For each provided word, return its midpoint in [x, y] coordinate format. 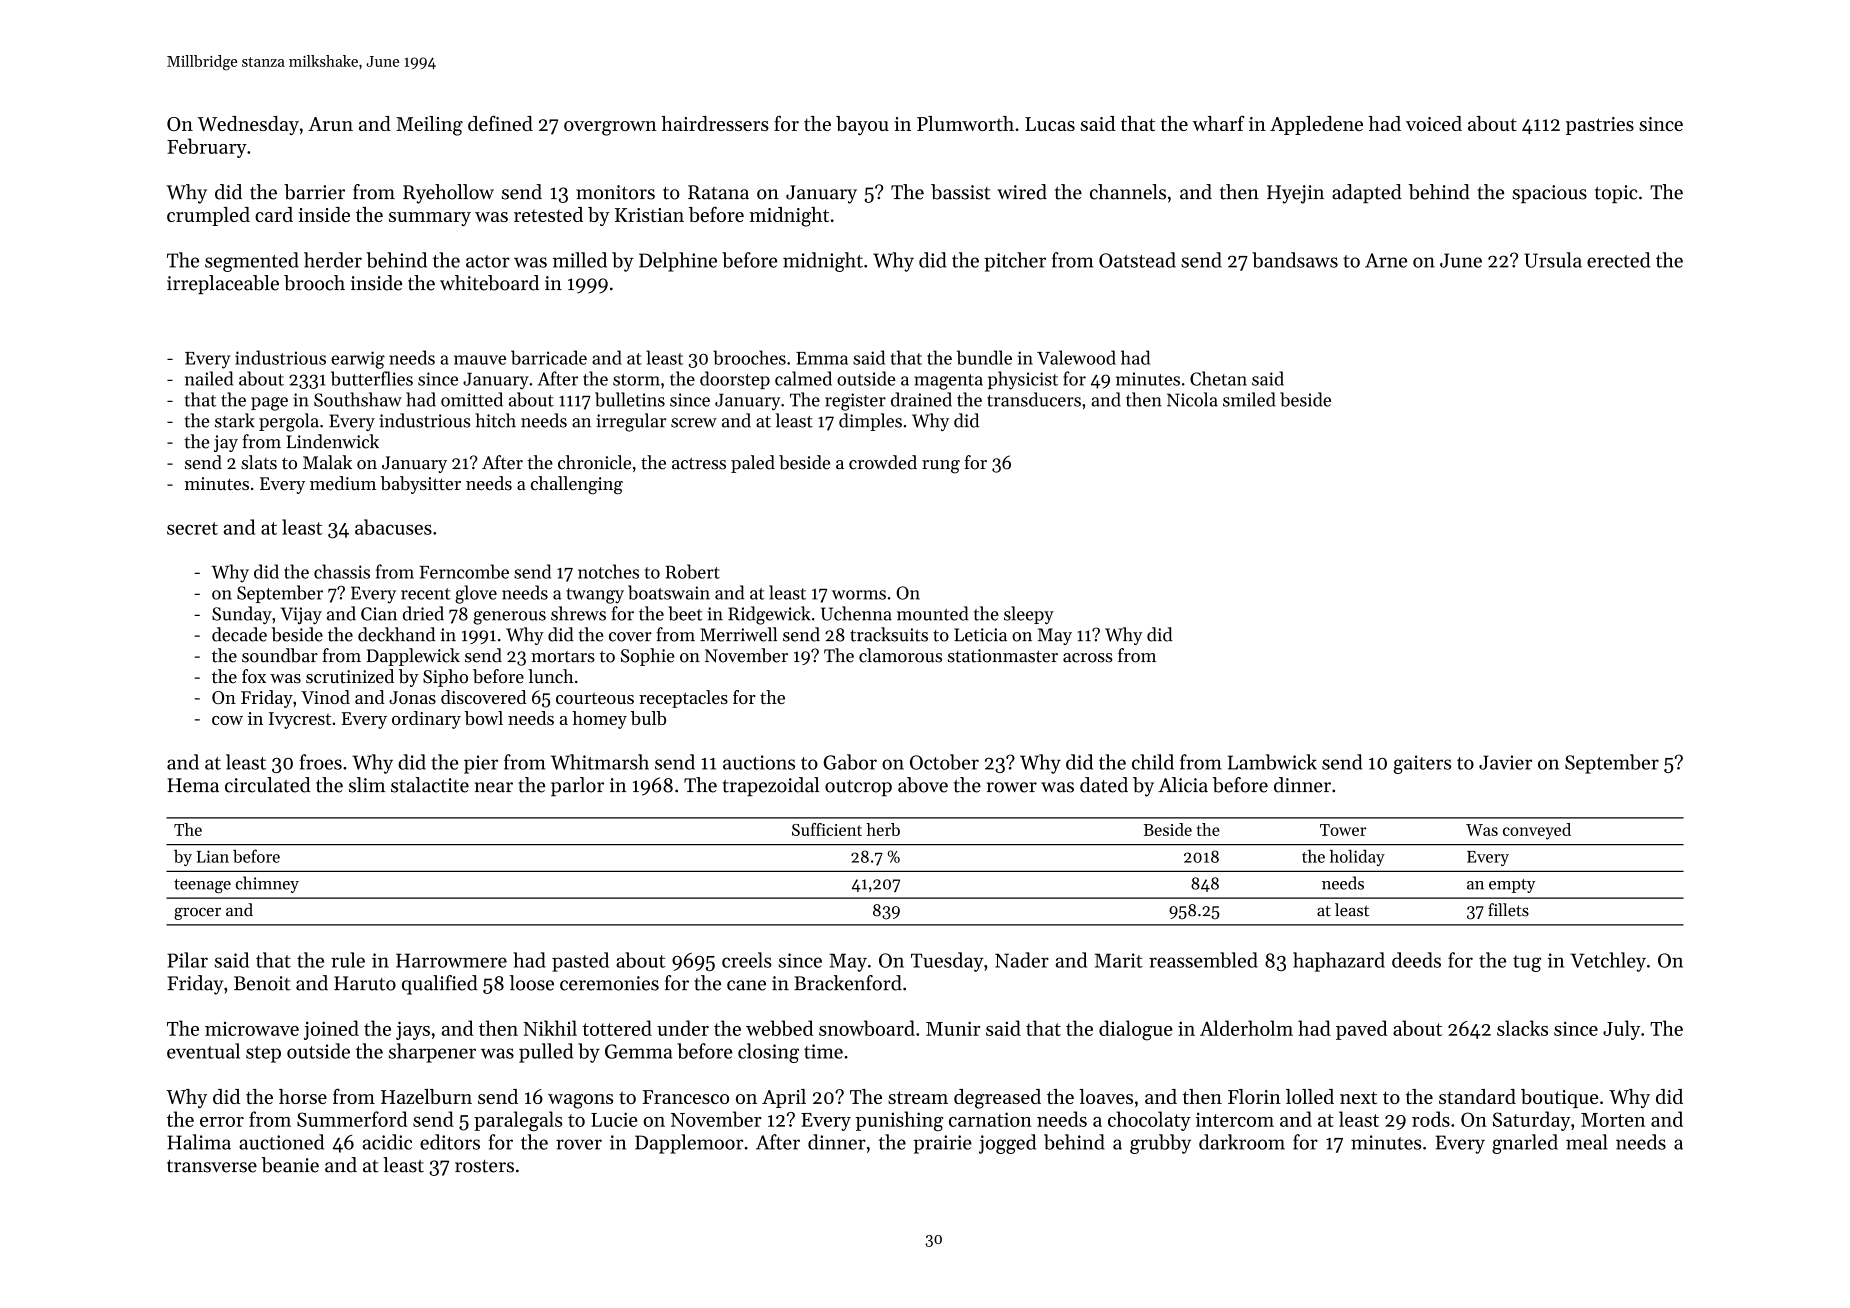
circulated [268, 785]
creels [747, 960]
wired [1022, 192]
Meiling [429, 126]
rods [1431, 1119]
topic [1616, 194]
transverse [212, 1166]
